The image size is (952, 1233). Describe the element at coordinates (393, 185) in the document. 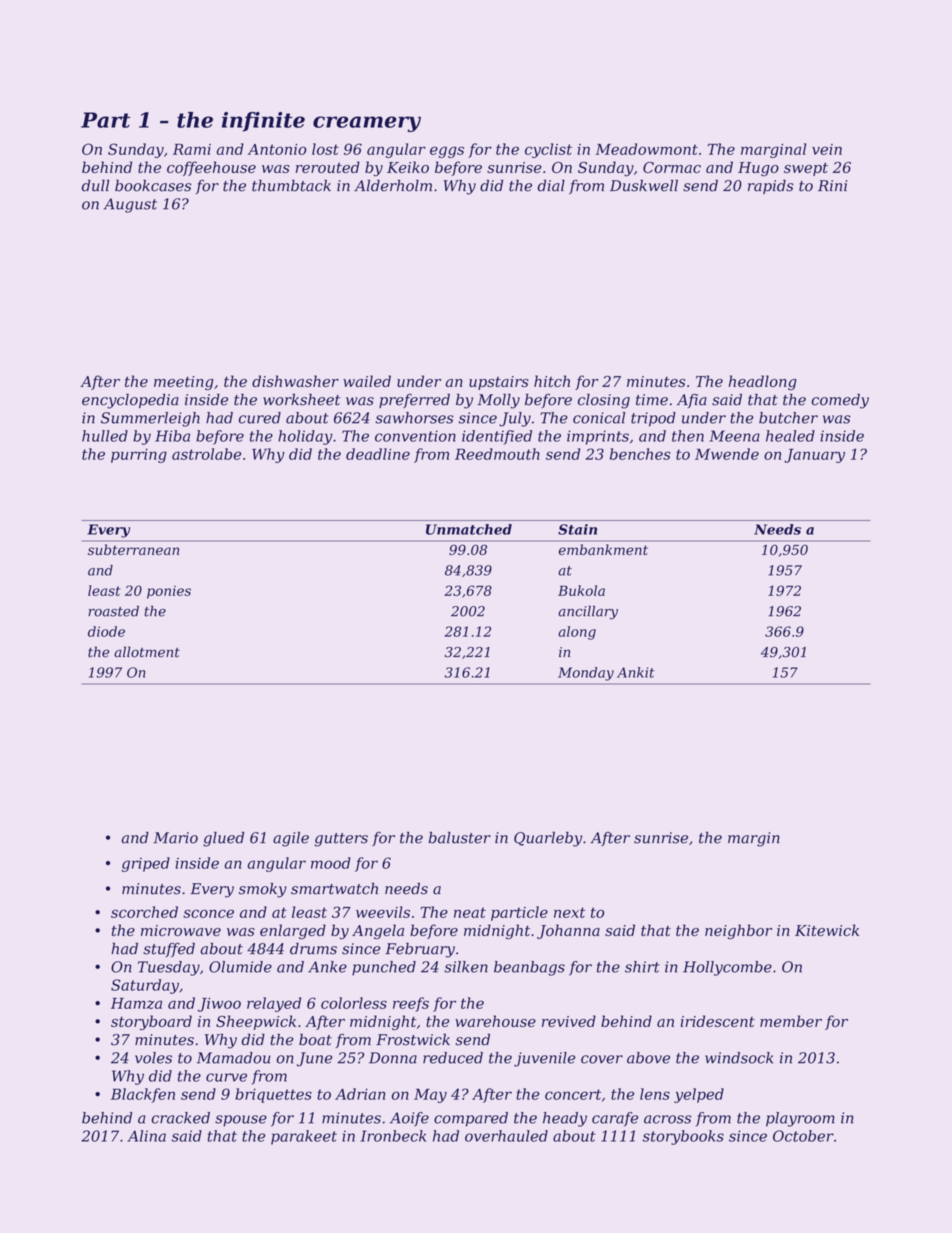

I see `Alderholm` at that location.
